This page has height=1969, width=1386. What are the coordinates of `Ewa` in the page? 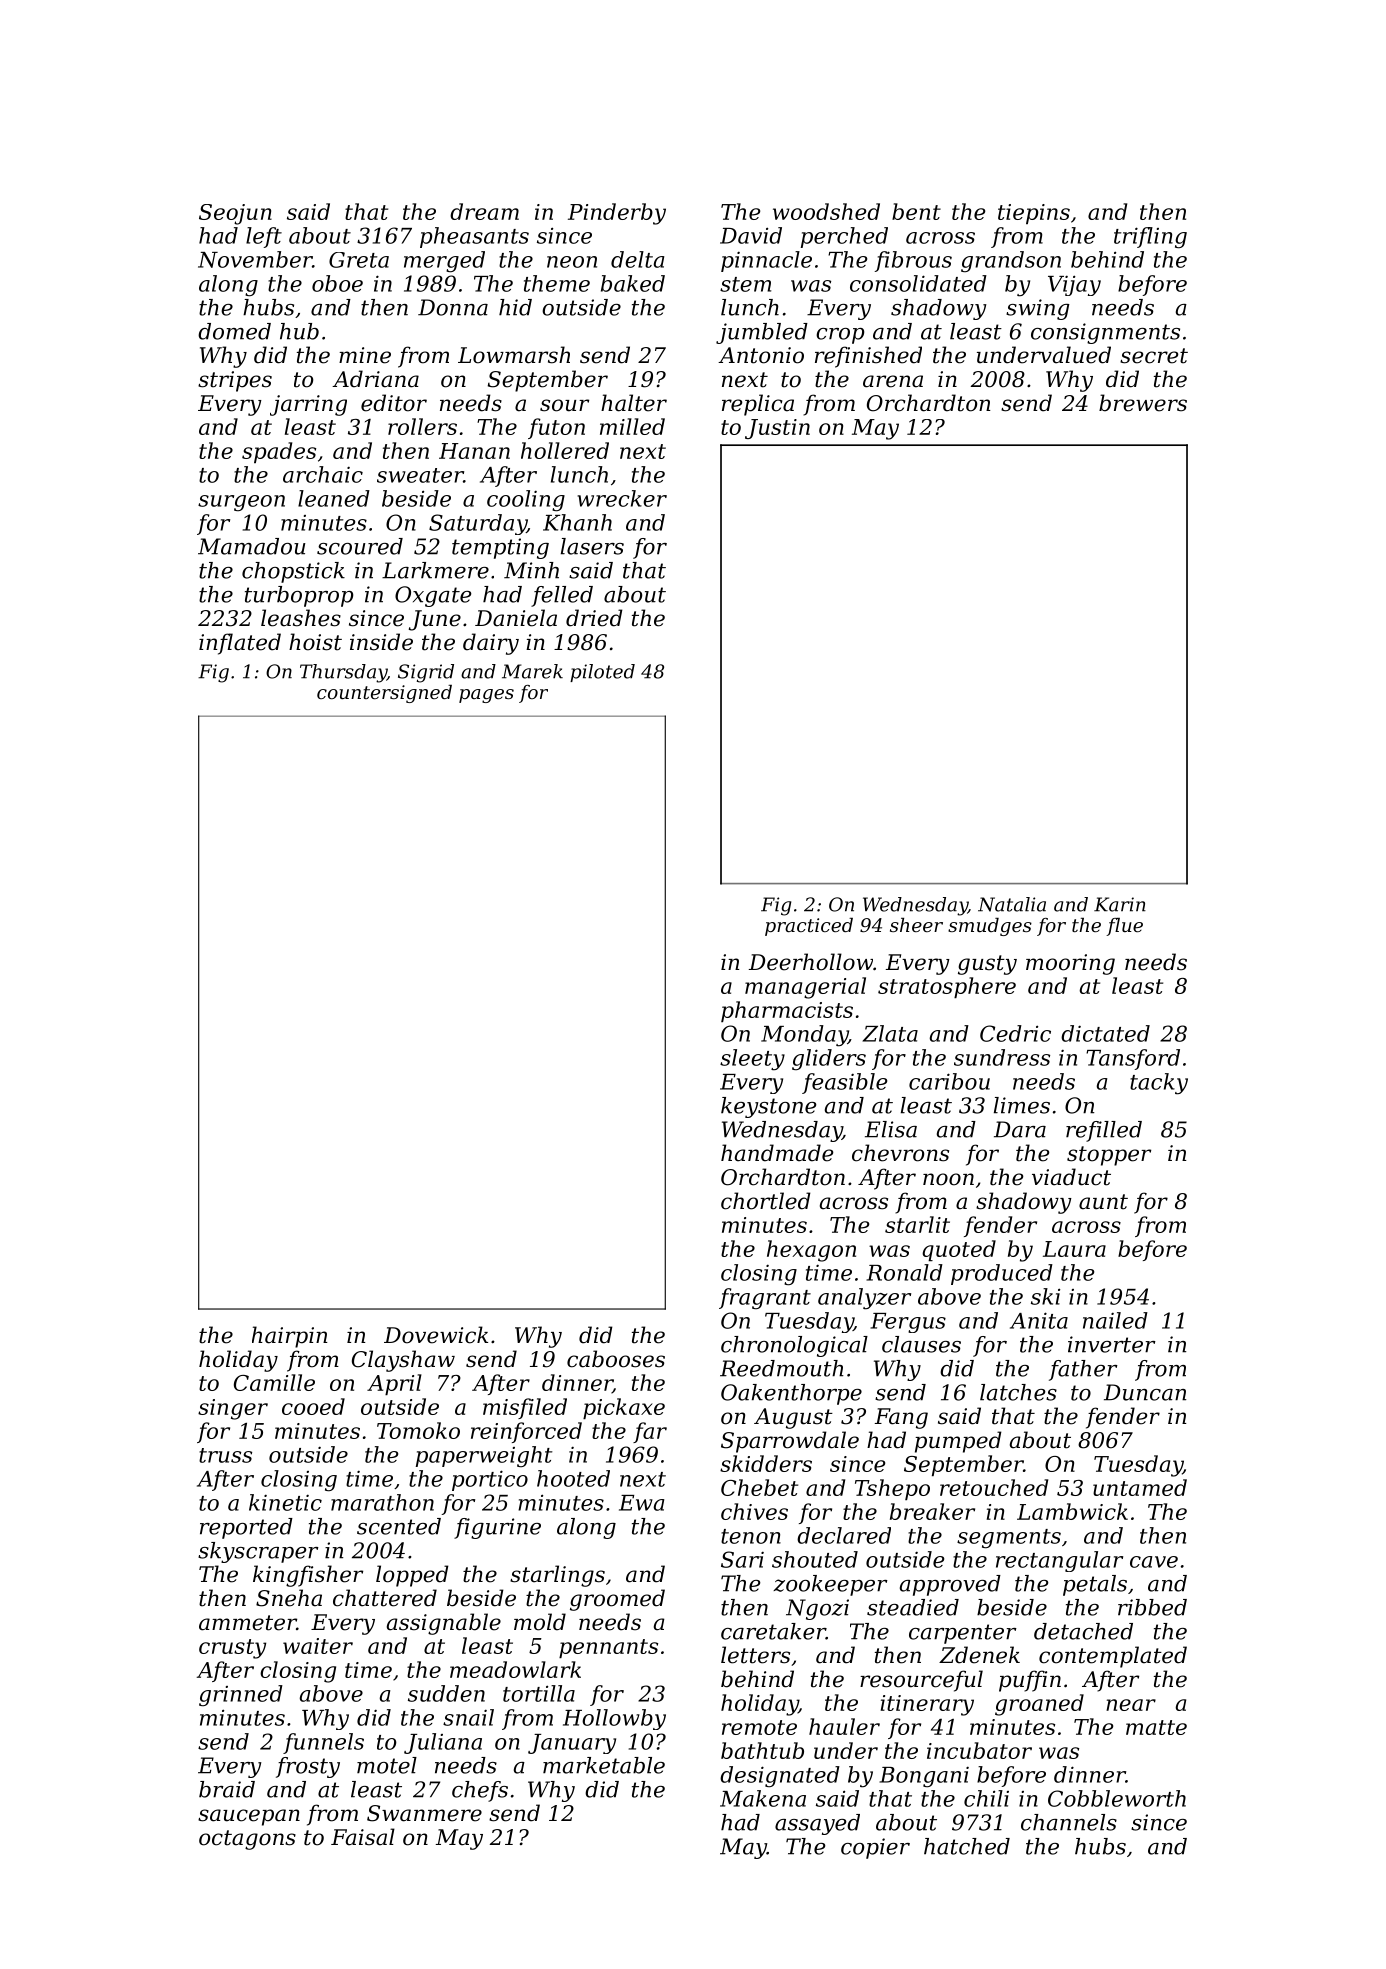 It's located at (641, 1503).
